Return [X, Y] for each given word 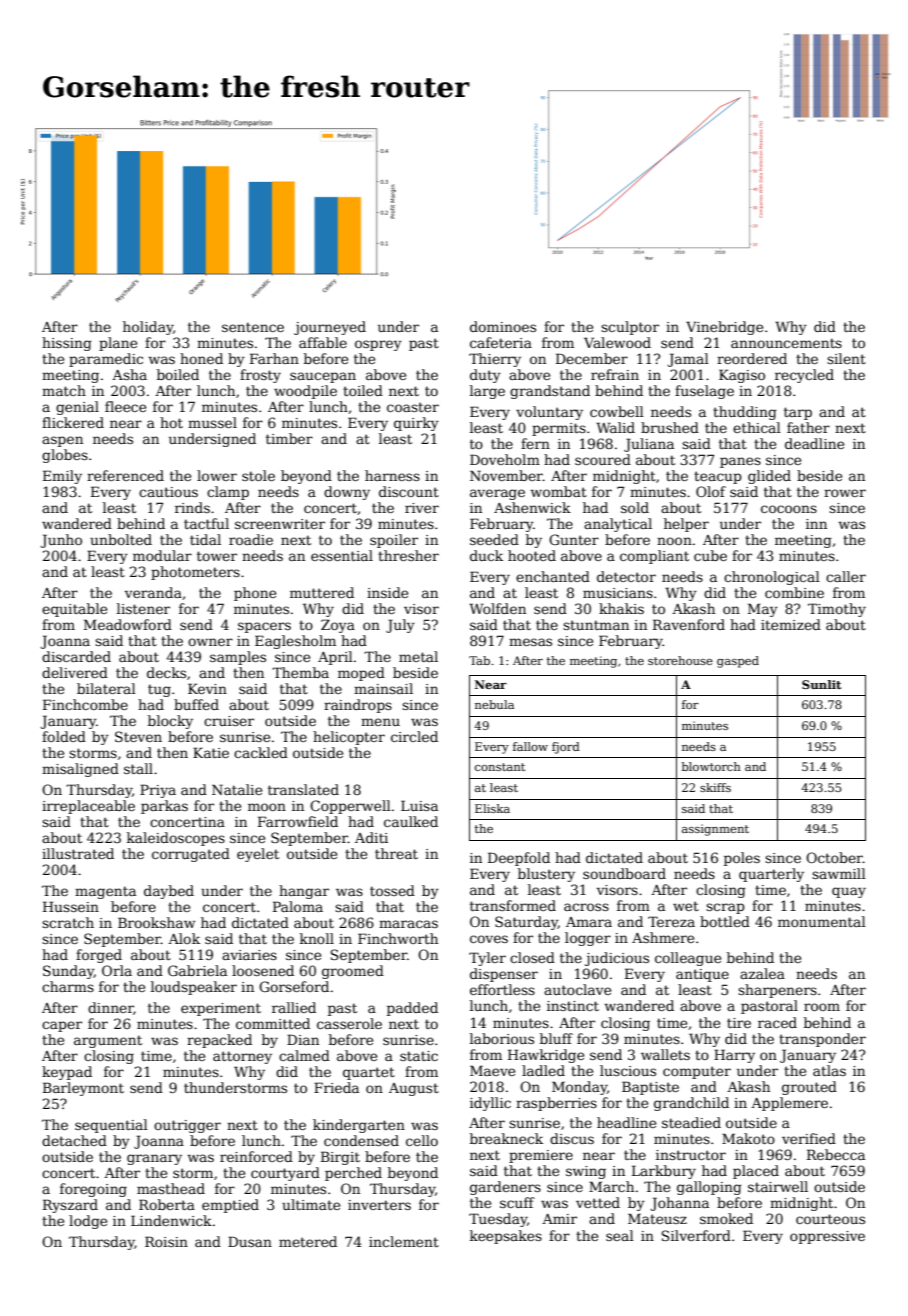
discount [409, 491]
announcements [786, 343]
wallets [665, 1054]
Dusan [250, 1241]
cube [710, 555]
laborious [502, 1038]
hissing [67, 344]
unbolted [121, 539]
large [487, 392]
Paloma [298, 906]
